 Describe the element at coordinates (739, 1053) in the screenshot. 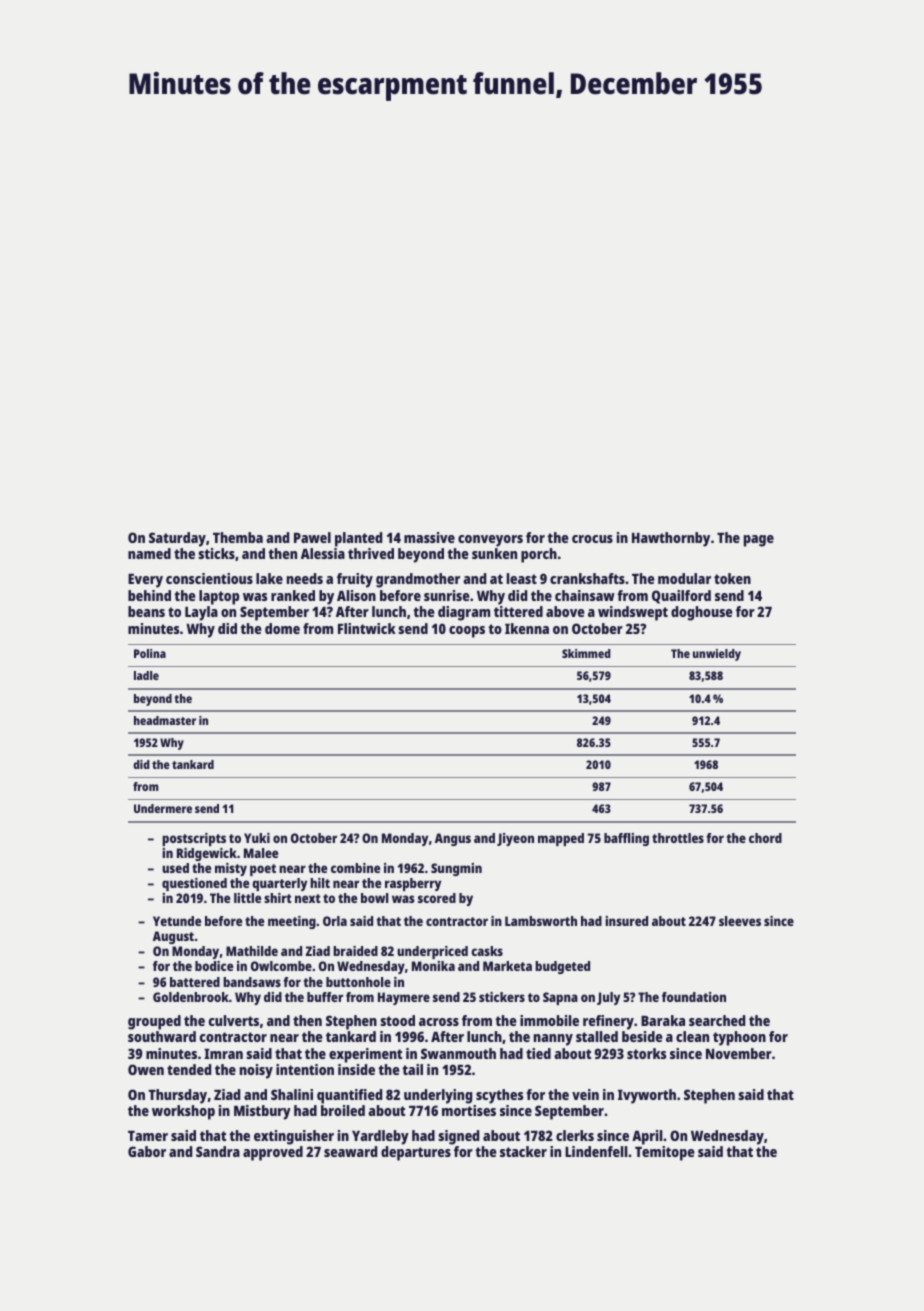

I see `November` at that location.
